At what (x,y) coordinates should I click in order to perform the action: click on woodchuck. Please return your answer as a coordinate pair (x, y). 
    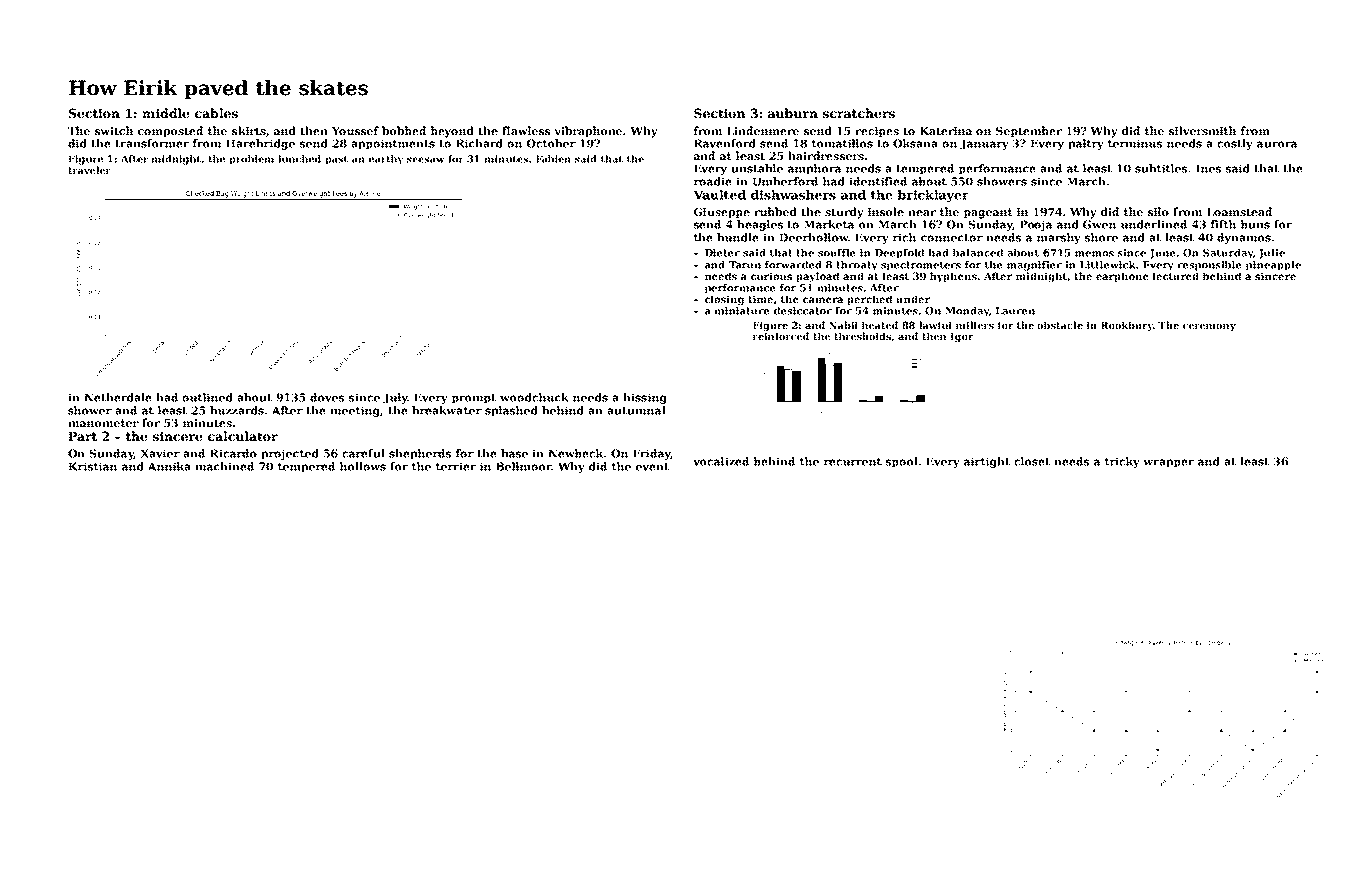
    Looking at the image, I should click on (534, 397).
